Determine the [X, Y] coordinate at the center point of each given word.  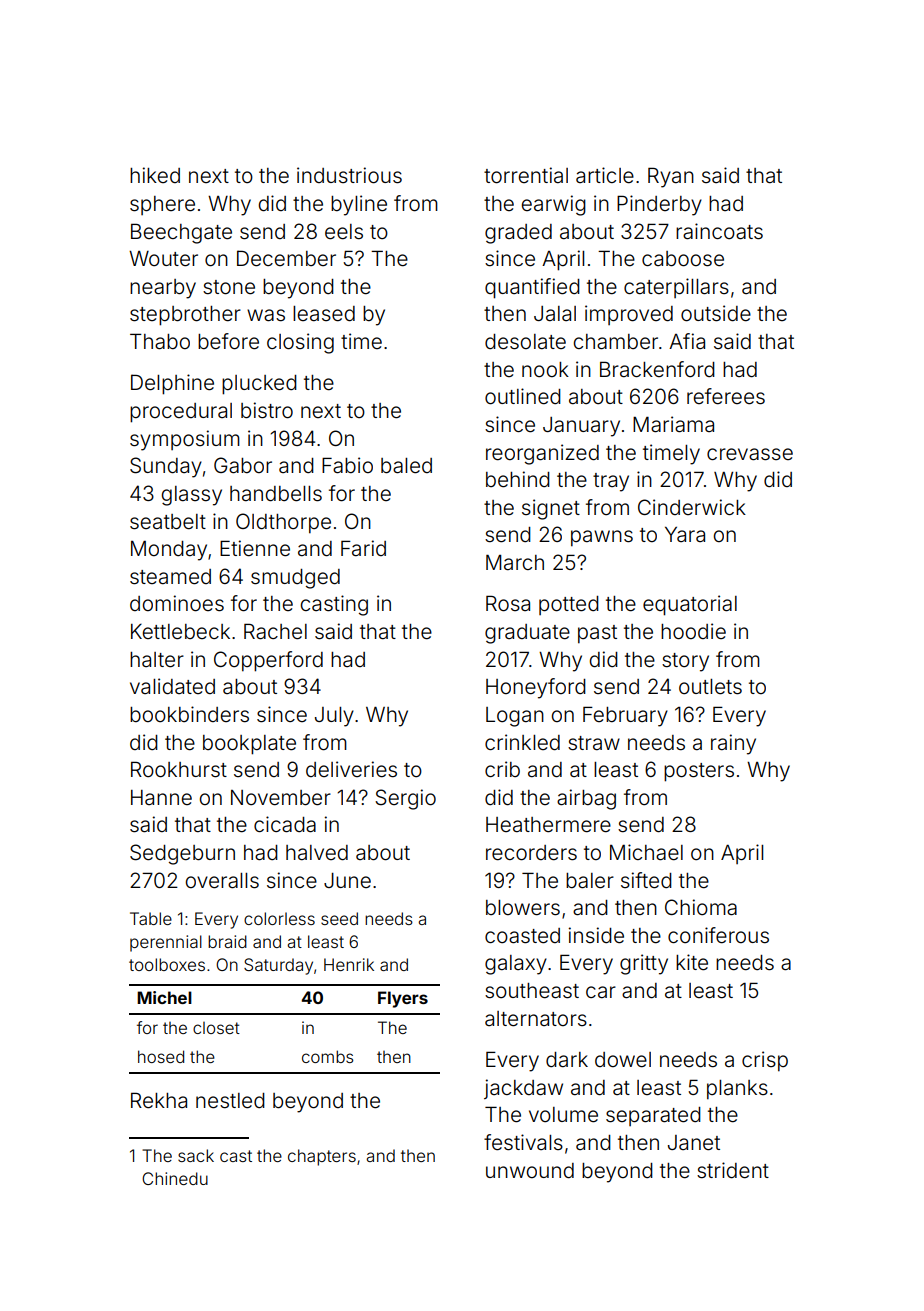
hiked [155, 175]
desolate [525, 342]
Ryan [671, 177]
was [266, 315]
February [625, 716]
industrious [349, 175]
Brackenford [657, 369]
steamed [170, 577]
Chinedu [175, 1178]
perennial [166, 943]
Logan [515, 717]
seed [339, 918]
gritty [644, 964]
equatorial [690, 605]
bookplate [249, 745]
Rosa [508, 603]
